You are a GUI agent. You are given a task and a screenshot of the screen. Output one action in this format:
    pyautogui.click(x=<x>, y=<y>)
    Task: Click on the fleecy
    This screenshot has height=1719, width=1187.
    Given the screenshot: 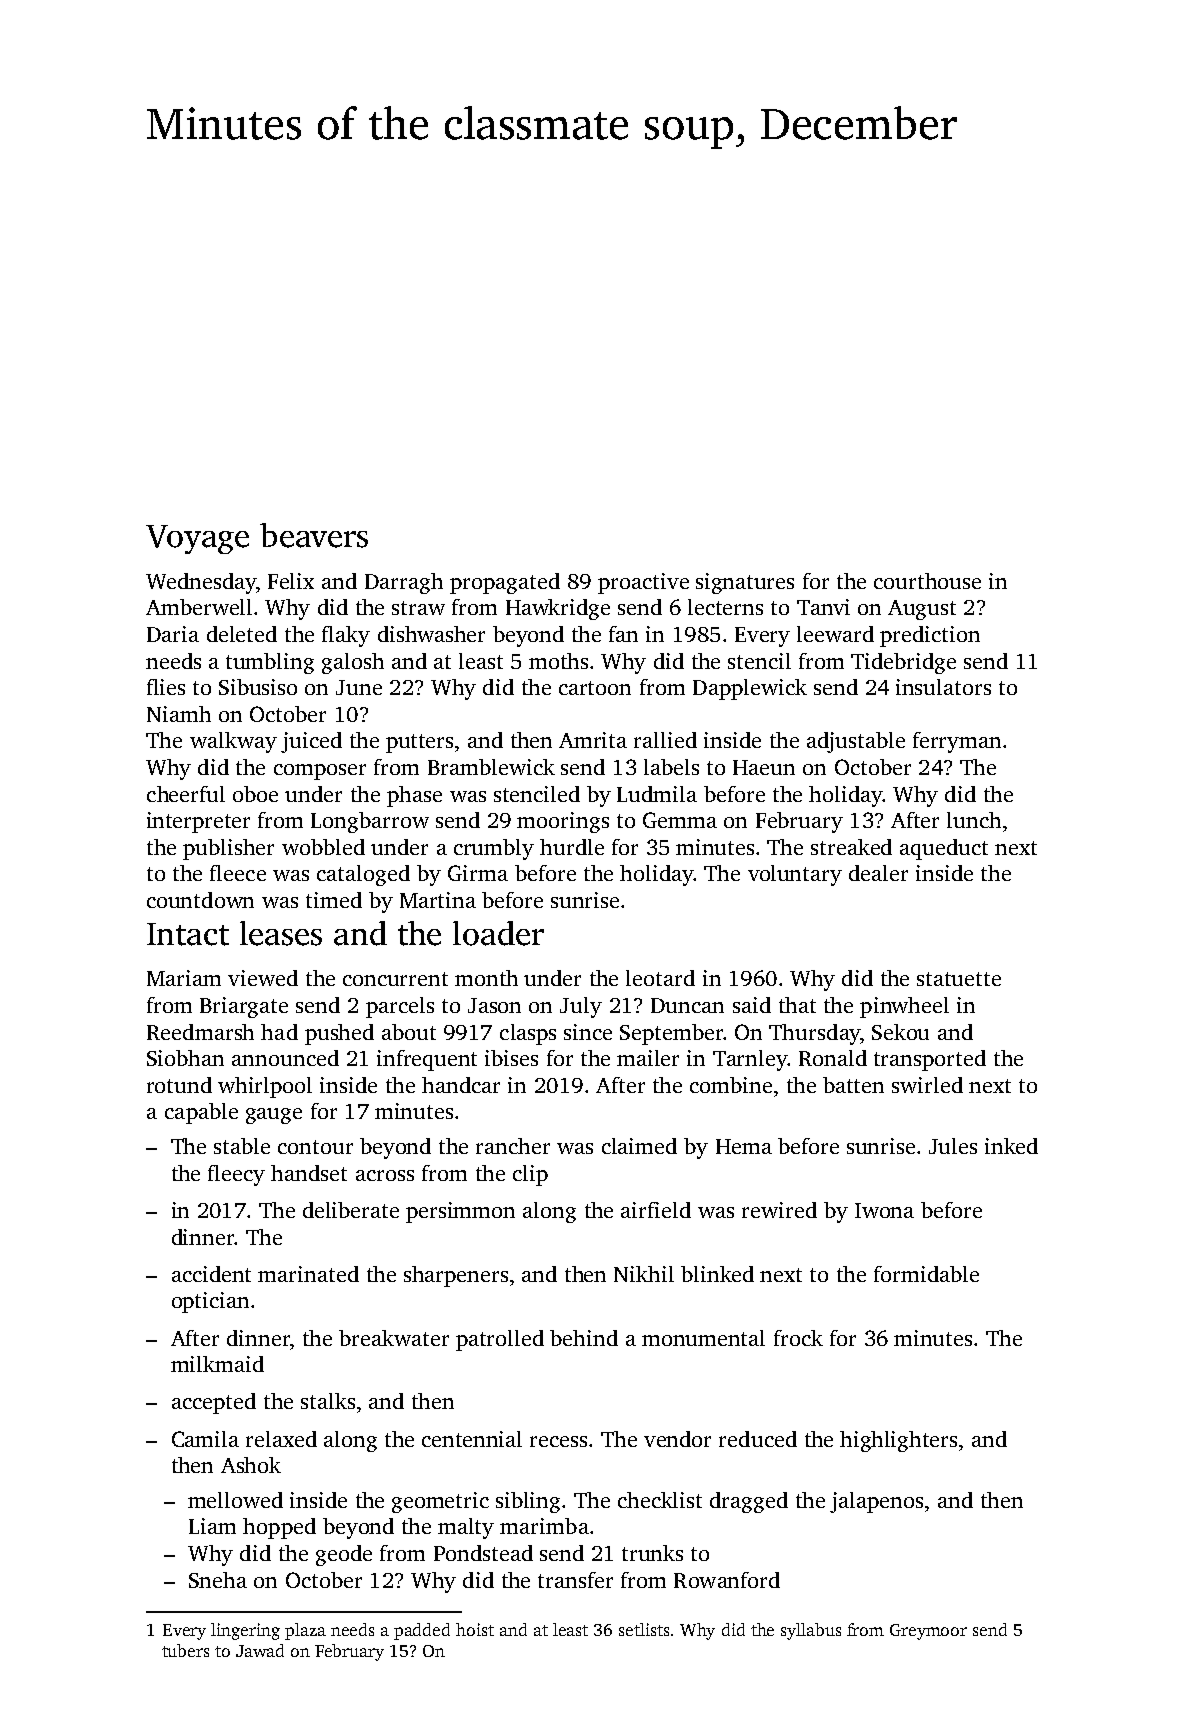 What is the action you would take?
    pyautogui.click(x=236, y=1175)
